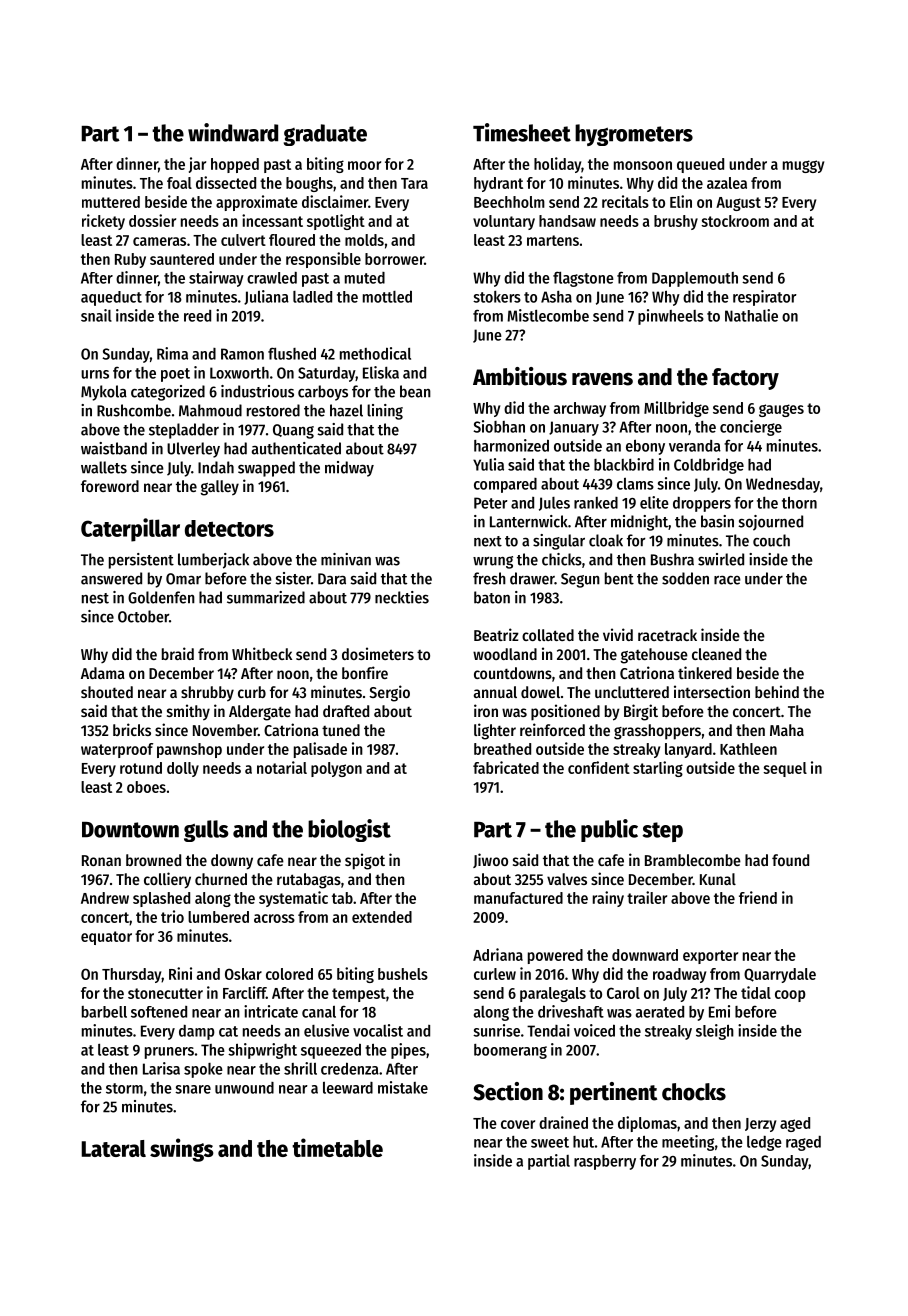 The image size is (908, 1316). What do you see at coordinates (387, 296) in the screenshot?
I see `mottled` at bounding box center [387, 296].
